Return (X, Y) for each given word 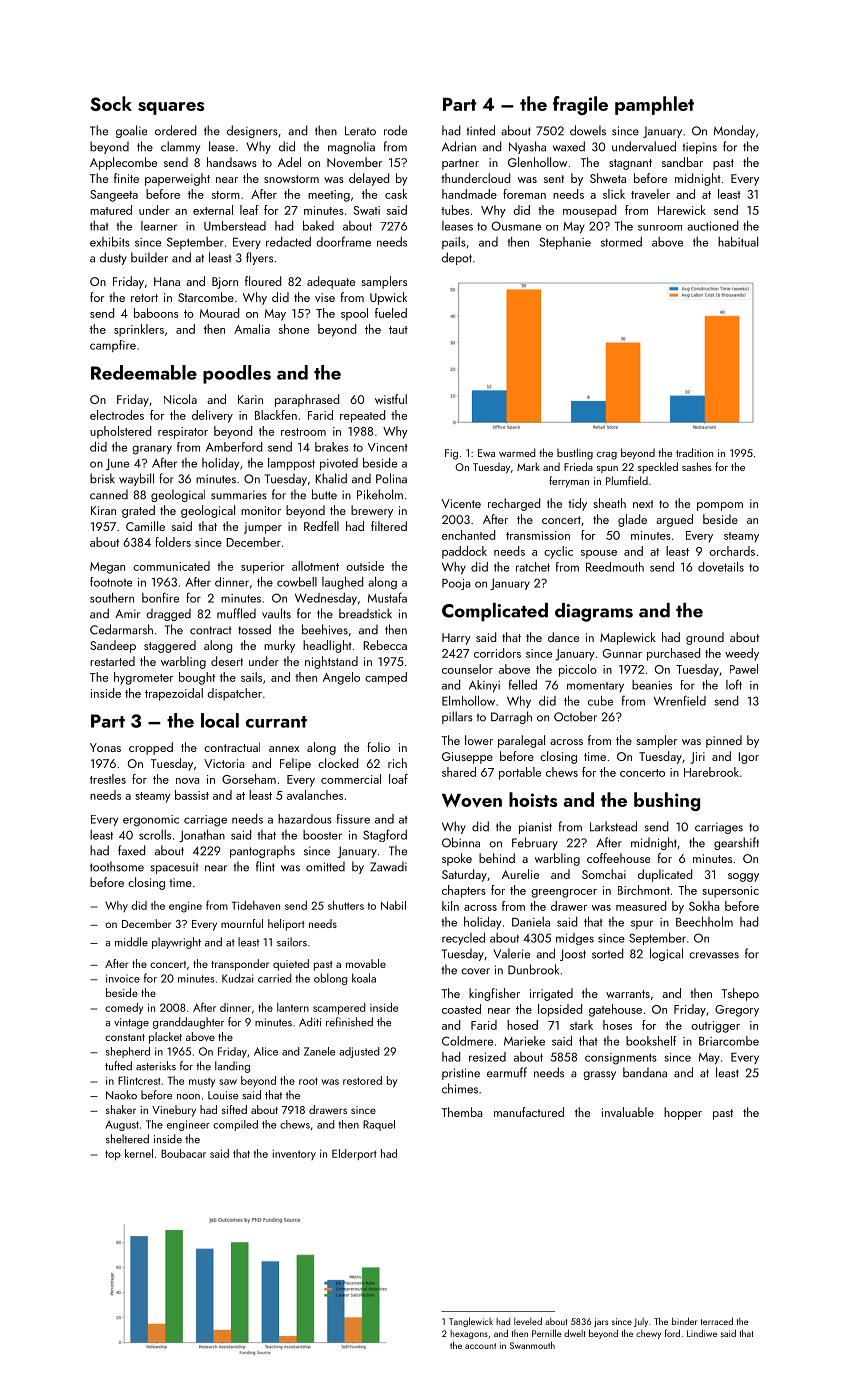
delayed (369, 179)
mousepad (589, 211)
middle (131, 942)
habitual (738, 242)
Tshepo (740, 994)
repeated (362, 416)
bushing (667, 801)
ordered (175, 130)
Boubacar (183, 1153)
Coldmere (467, 1041)
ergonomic (151, 821)
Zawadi (388, 866)
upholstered (120, 432)
